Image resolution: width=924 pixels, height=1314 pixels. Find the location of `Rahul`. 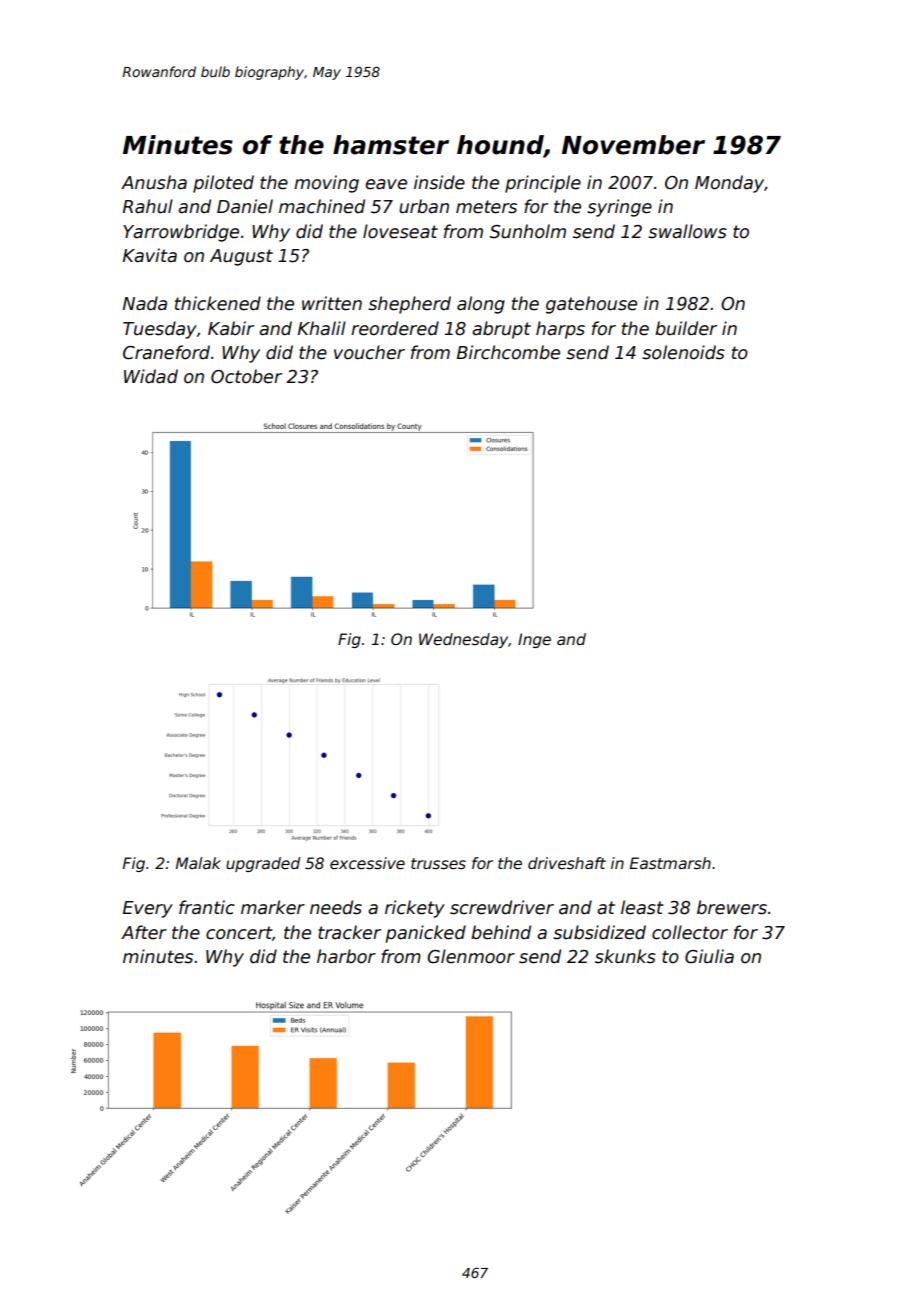

Rahul is located at coordinates (148, 206).
